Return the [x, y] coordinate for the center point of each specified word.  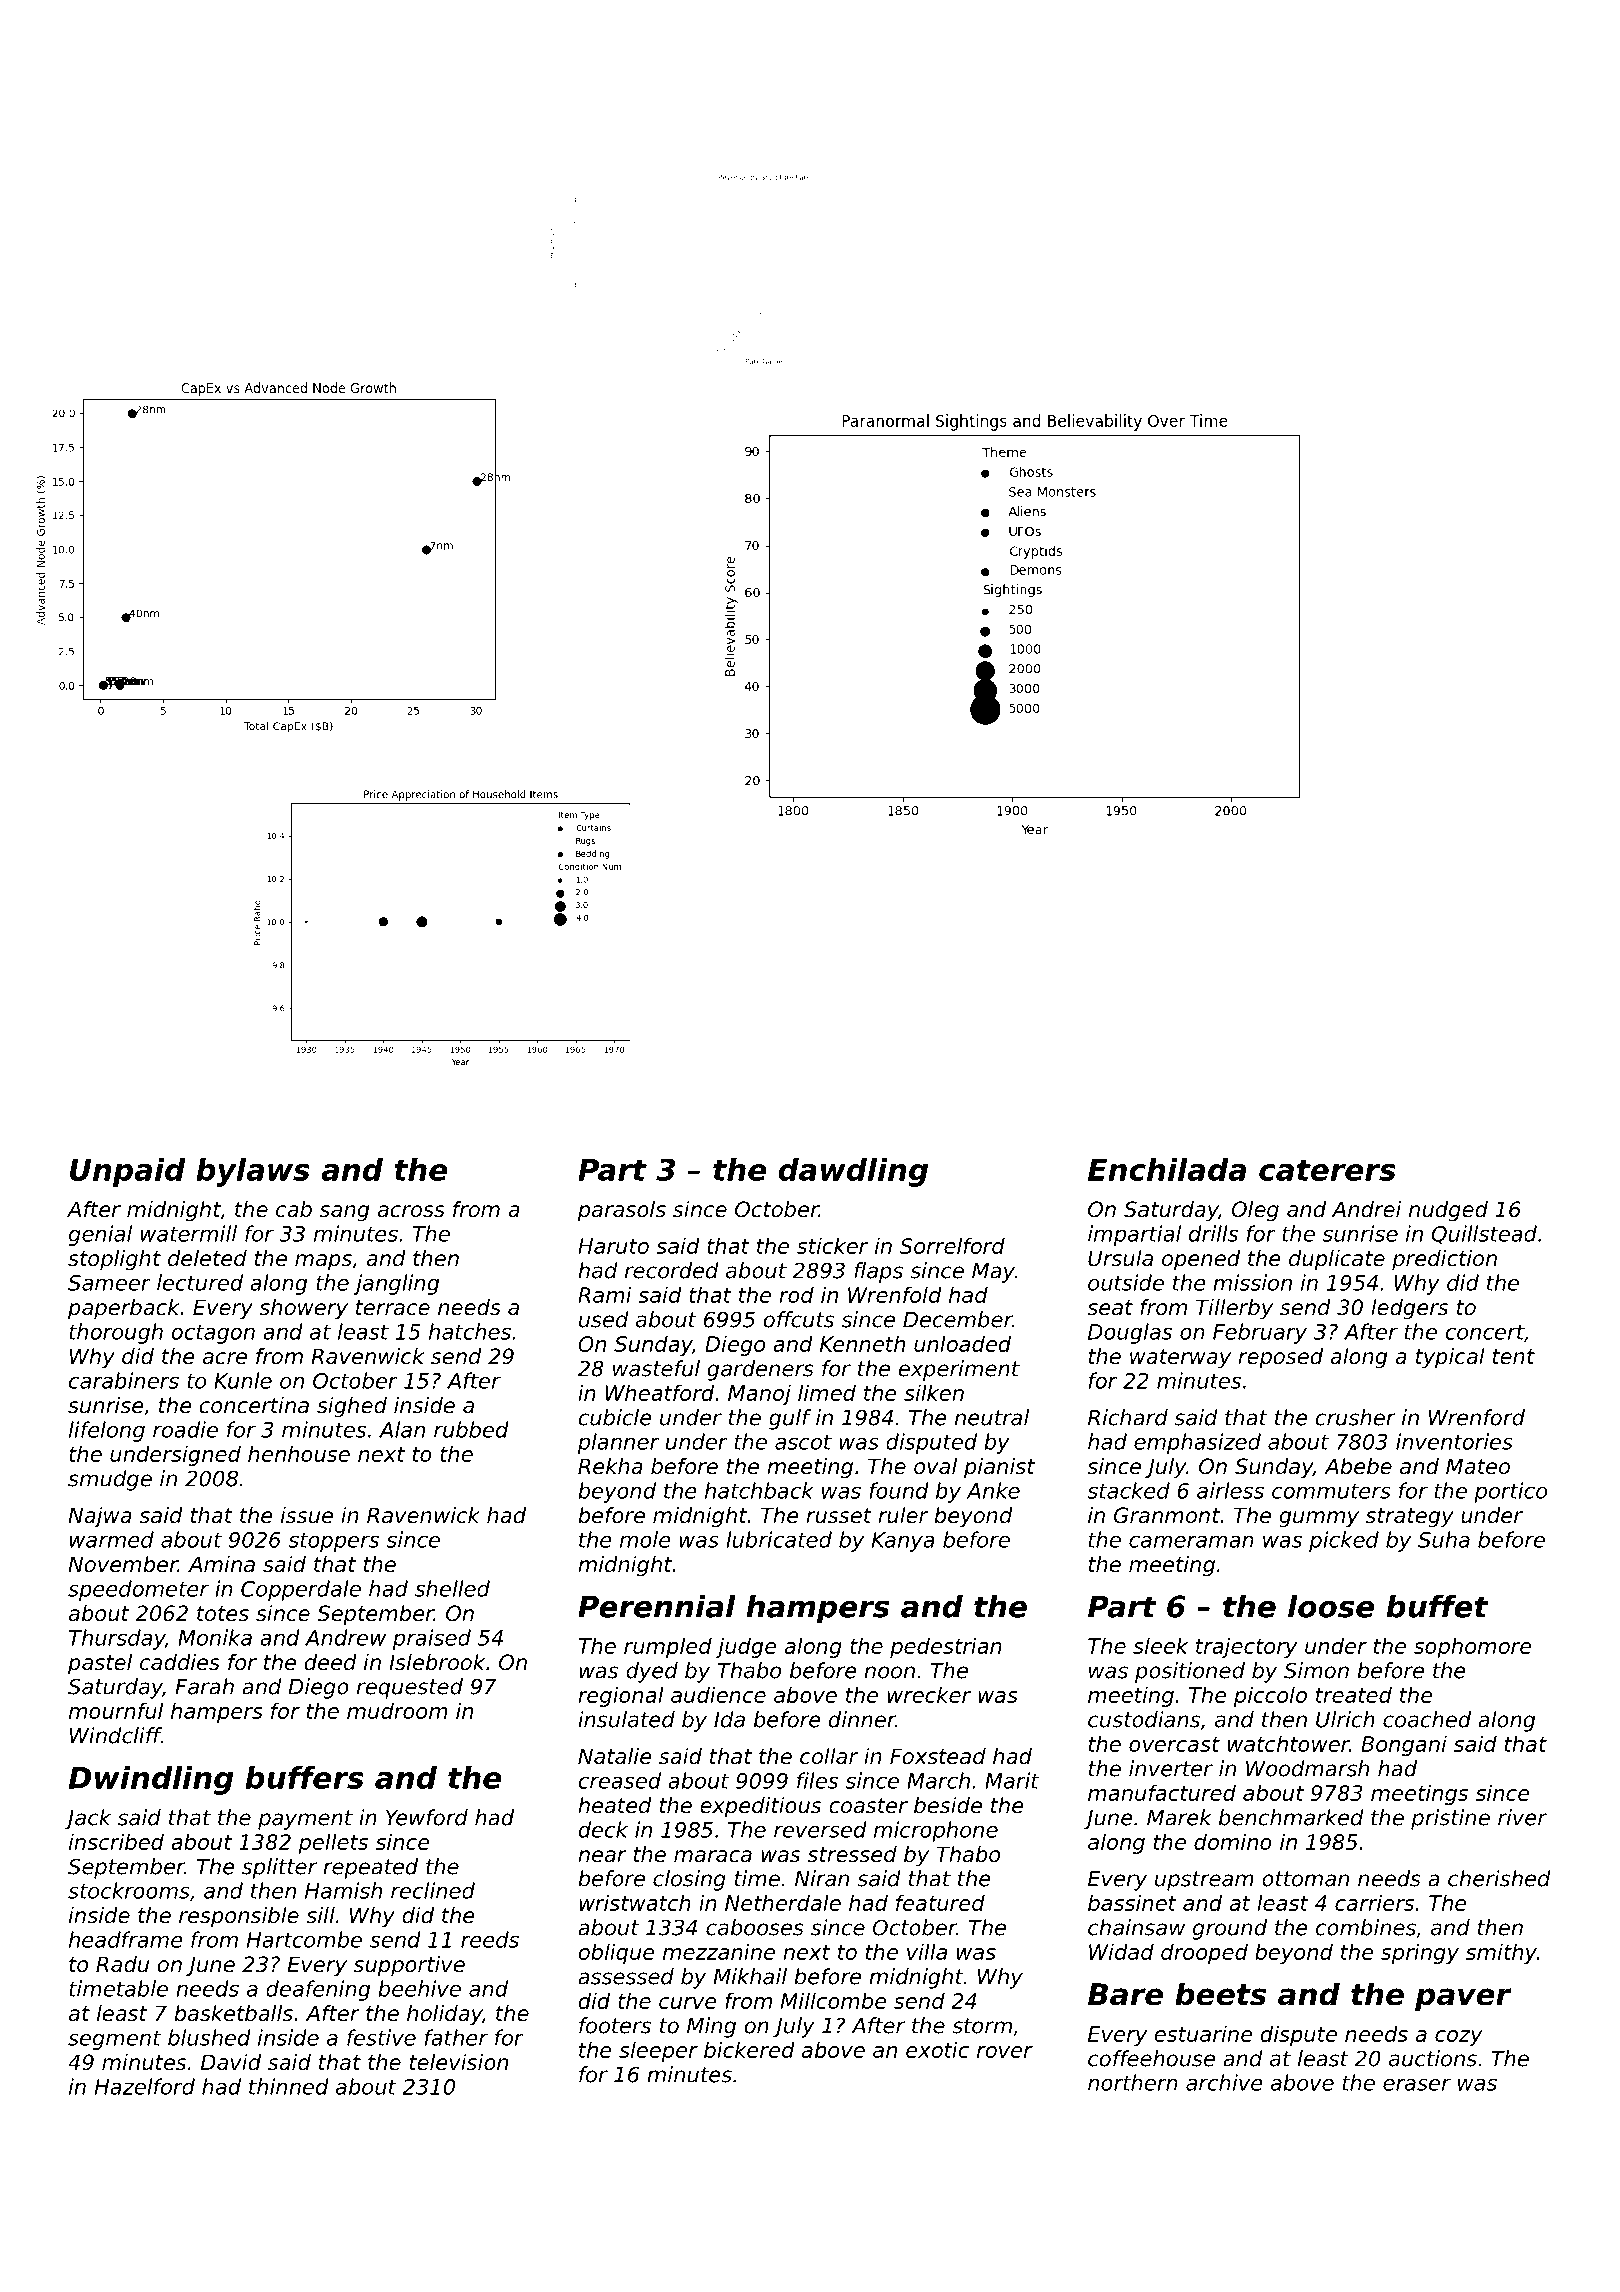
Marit [1012, 1780]
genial [100, 1235]
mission [1252, 1282]
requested [410, 1688]
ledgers [1409, 1309]
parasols [622, 1211]
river [1522, 1817]
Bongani [1404, 1745]
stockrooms [129, 1890]
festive [381, 2037]
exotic [937, 2049]
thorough [116, 1333]
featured [940, 1902]
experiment [959, 1370]
